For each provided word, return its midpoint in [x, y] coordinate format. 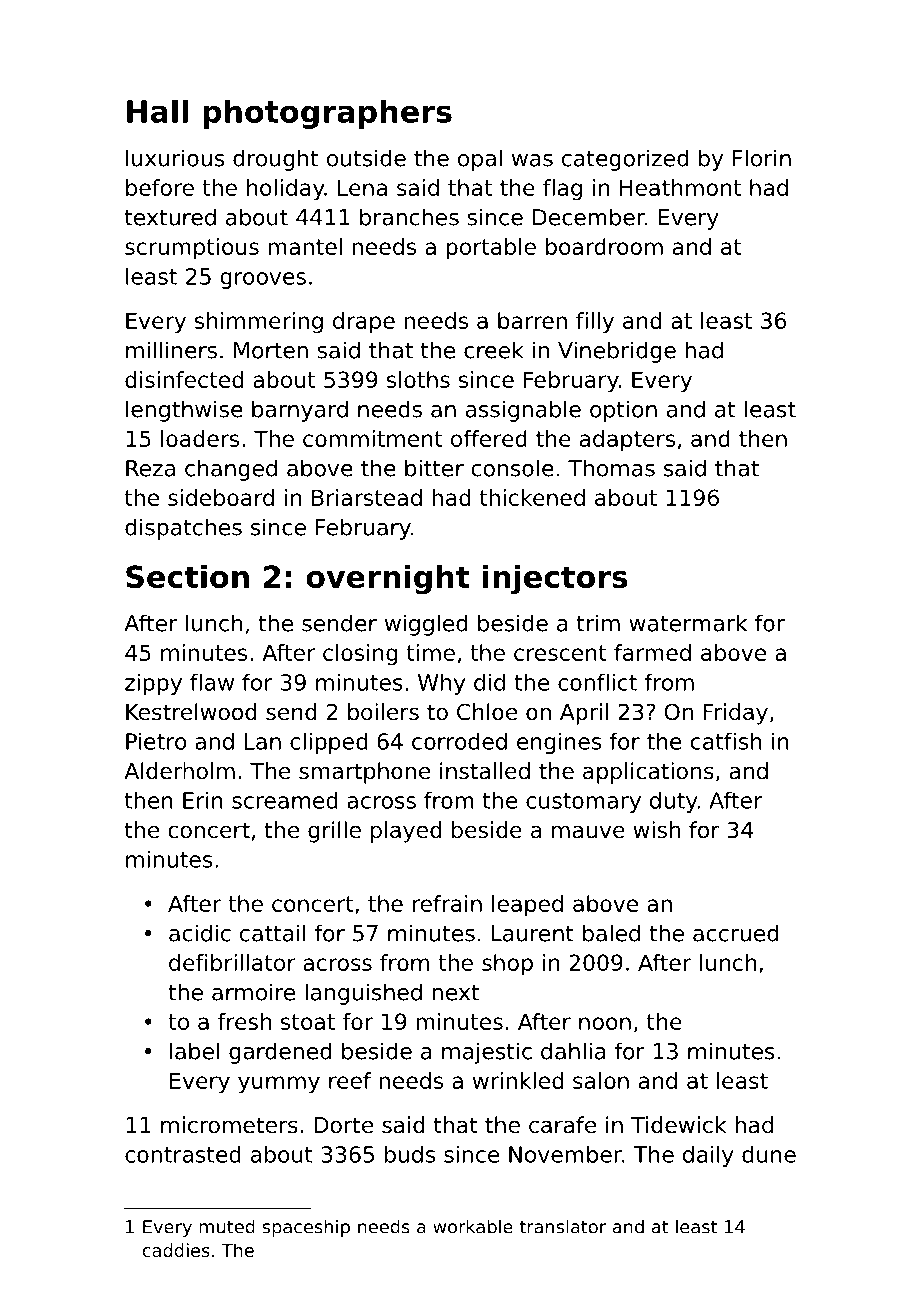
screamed [285, 800]
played [406, 832]
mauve [588, 832]
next [455, 993]
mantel [305, 246]
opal [480, 160]
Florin [762, 158]
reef [350, 1080]
